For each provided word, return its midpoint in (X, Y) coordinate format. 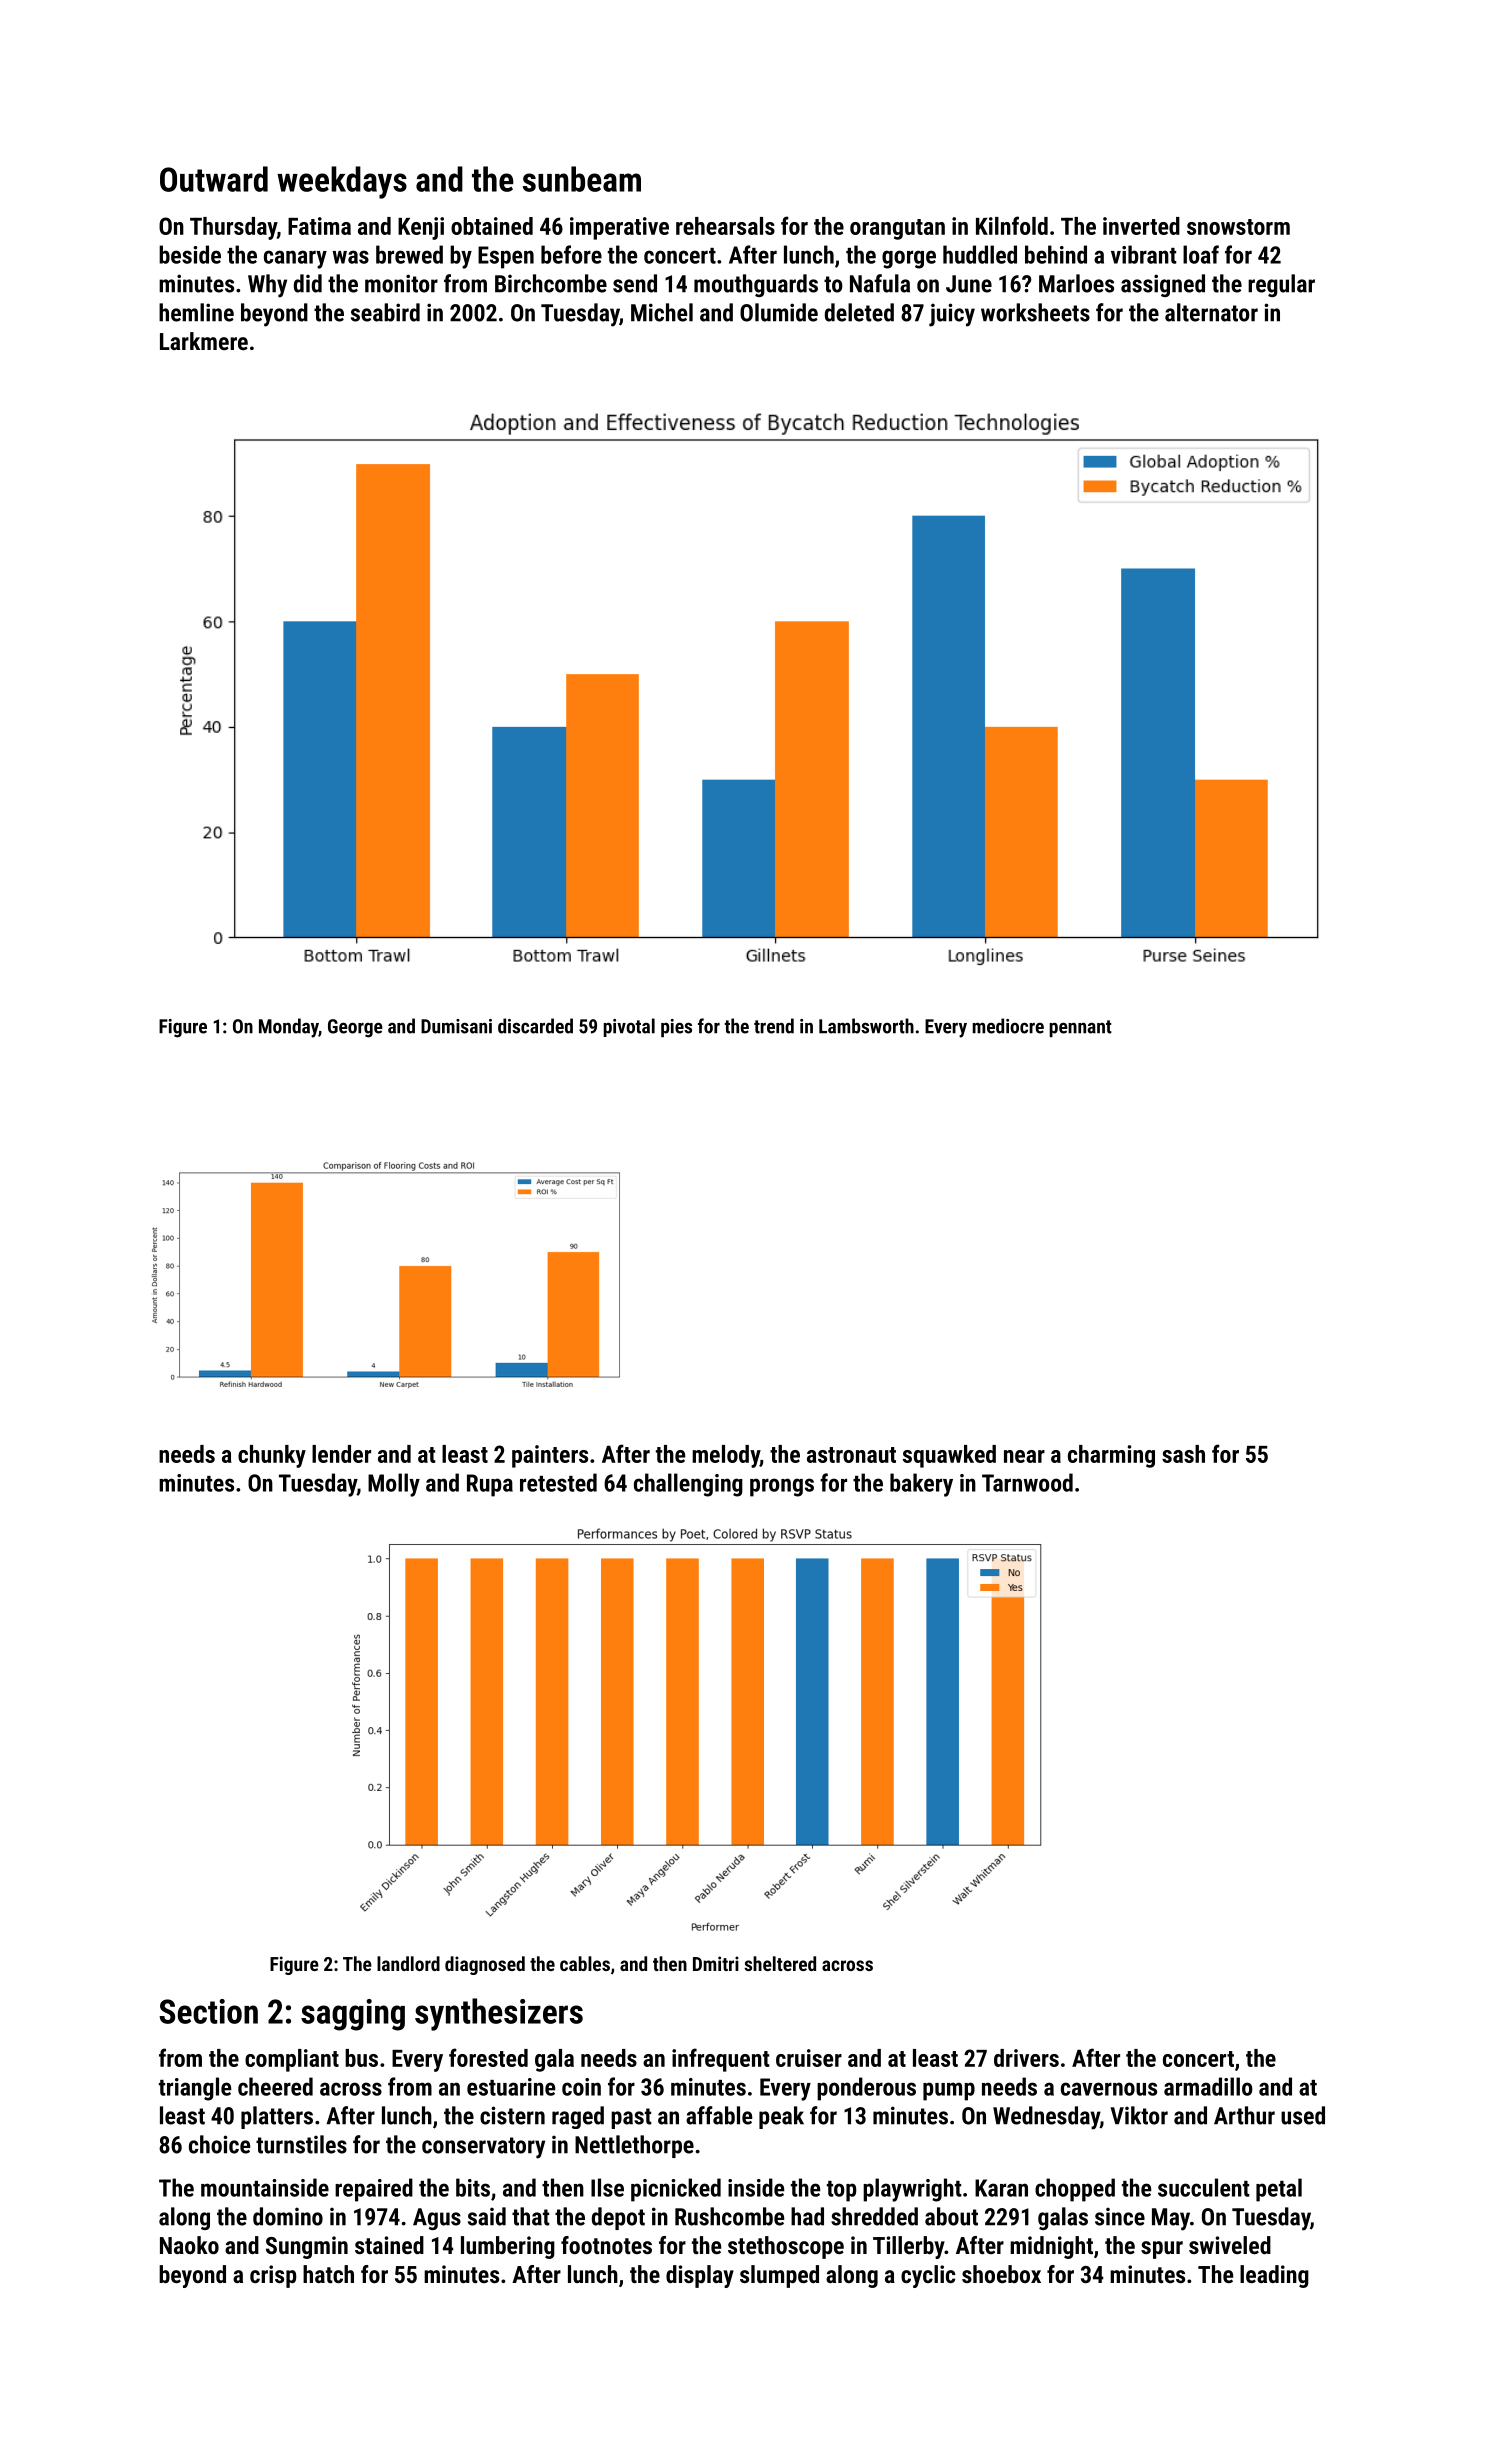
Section (208, 2011)
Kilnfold (1012, 225)
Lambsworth (866, 1026)
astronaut (851, 1455)
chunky (272, 1456)
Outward (214, 179)
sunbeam (582, 179)
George (355, 1028)
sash (1183, 1454)
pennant (1080, 1028)
